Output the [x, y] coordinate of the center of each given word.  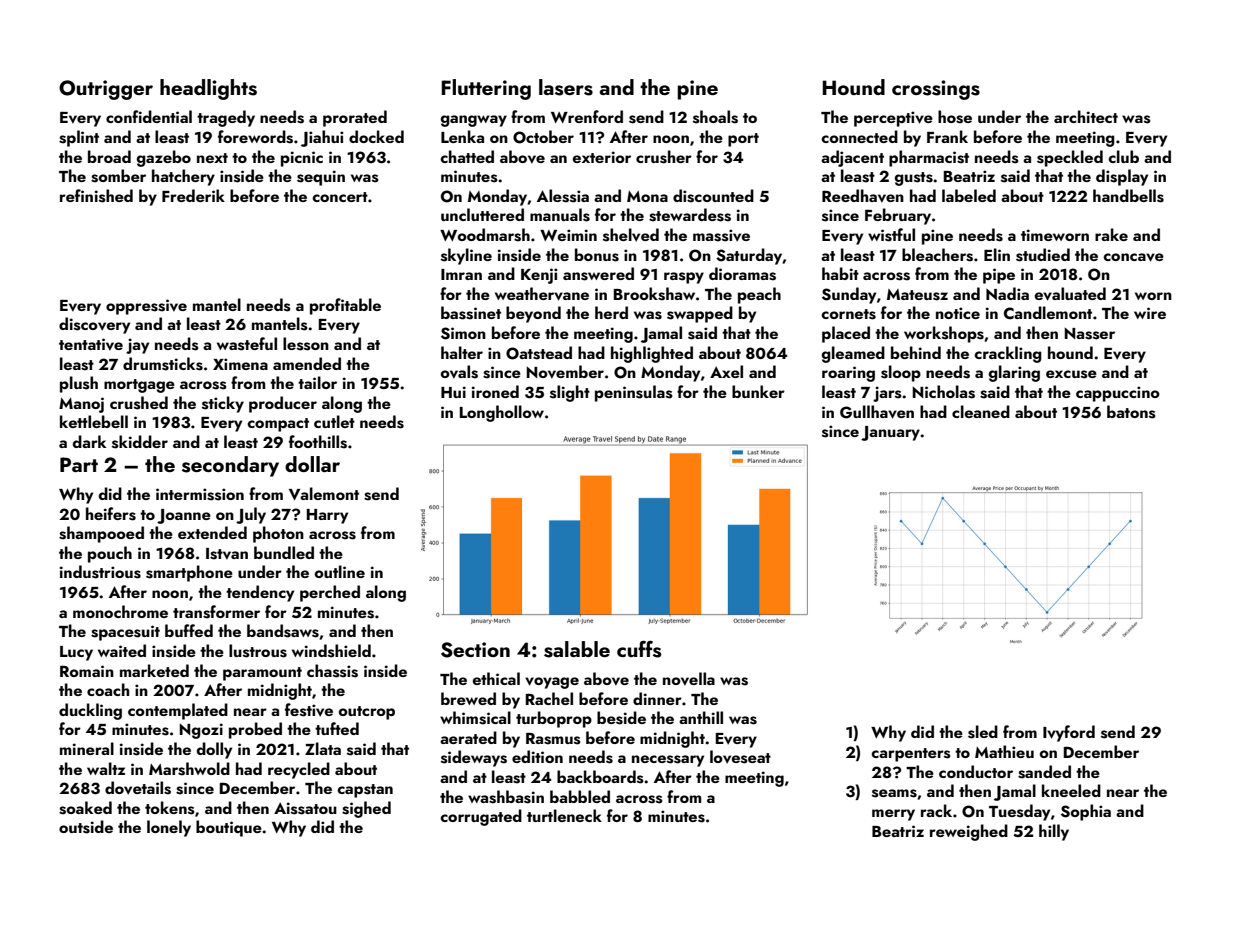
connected [859, 136]
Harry [327, 516]
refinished [96, 196]
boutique [229, 828]
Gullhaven [877, 412]
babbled [580, 796]
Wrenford [587, 116]
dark [89, 441]
